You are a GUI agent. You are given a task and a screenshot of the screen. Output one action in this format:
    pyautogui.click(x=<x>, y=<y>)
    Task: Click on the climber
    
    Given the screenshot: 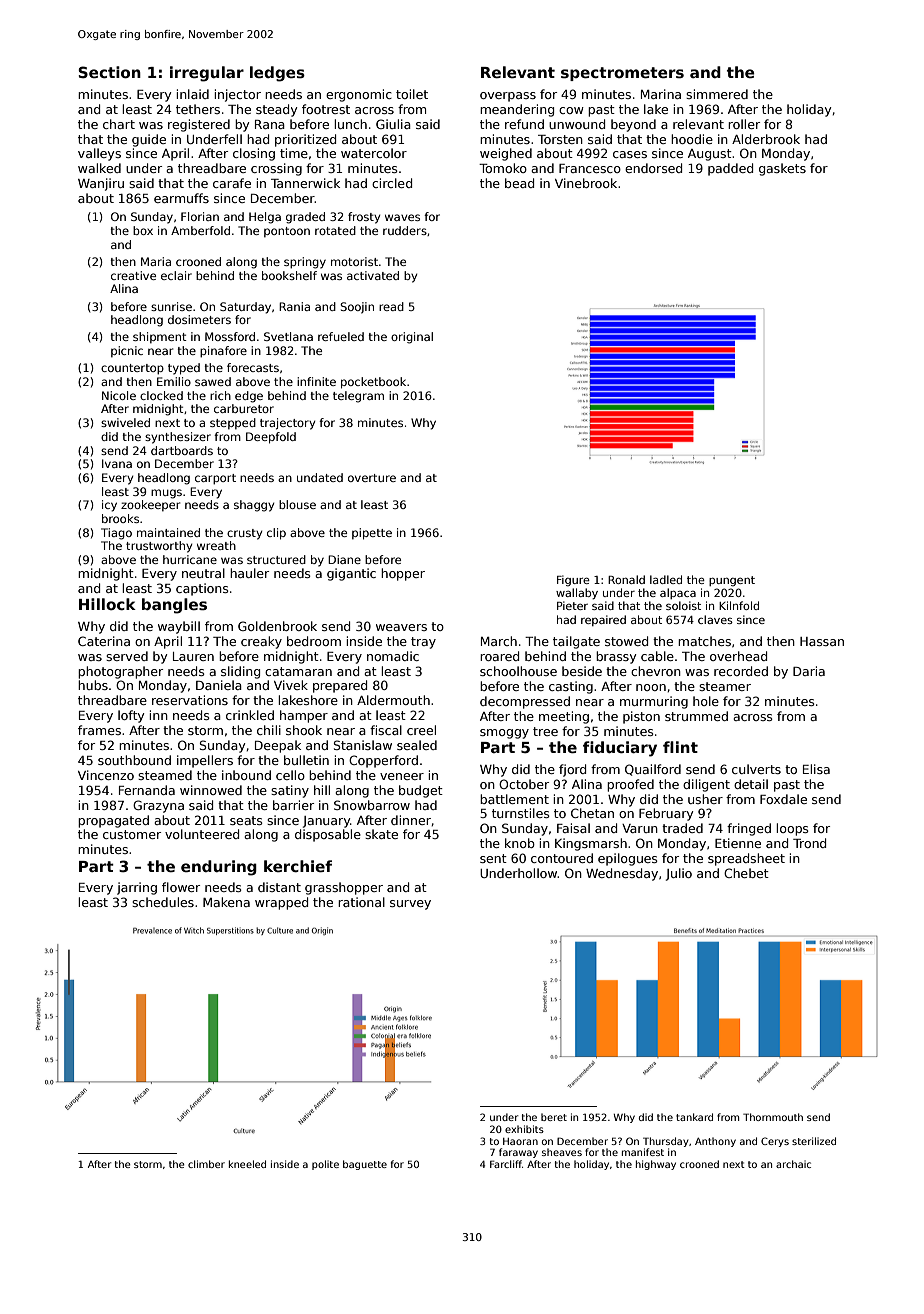 What is the action you would take?
    pyautogui.click(x=206, y=1164)
